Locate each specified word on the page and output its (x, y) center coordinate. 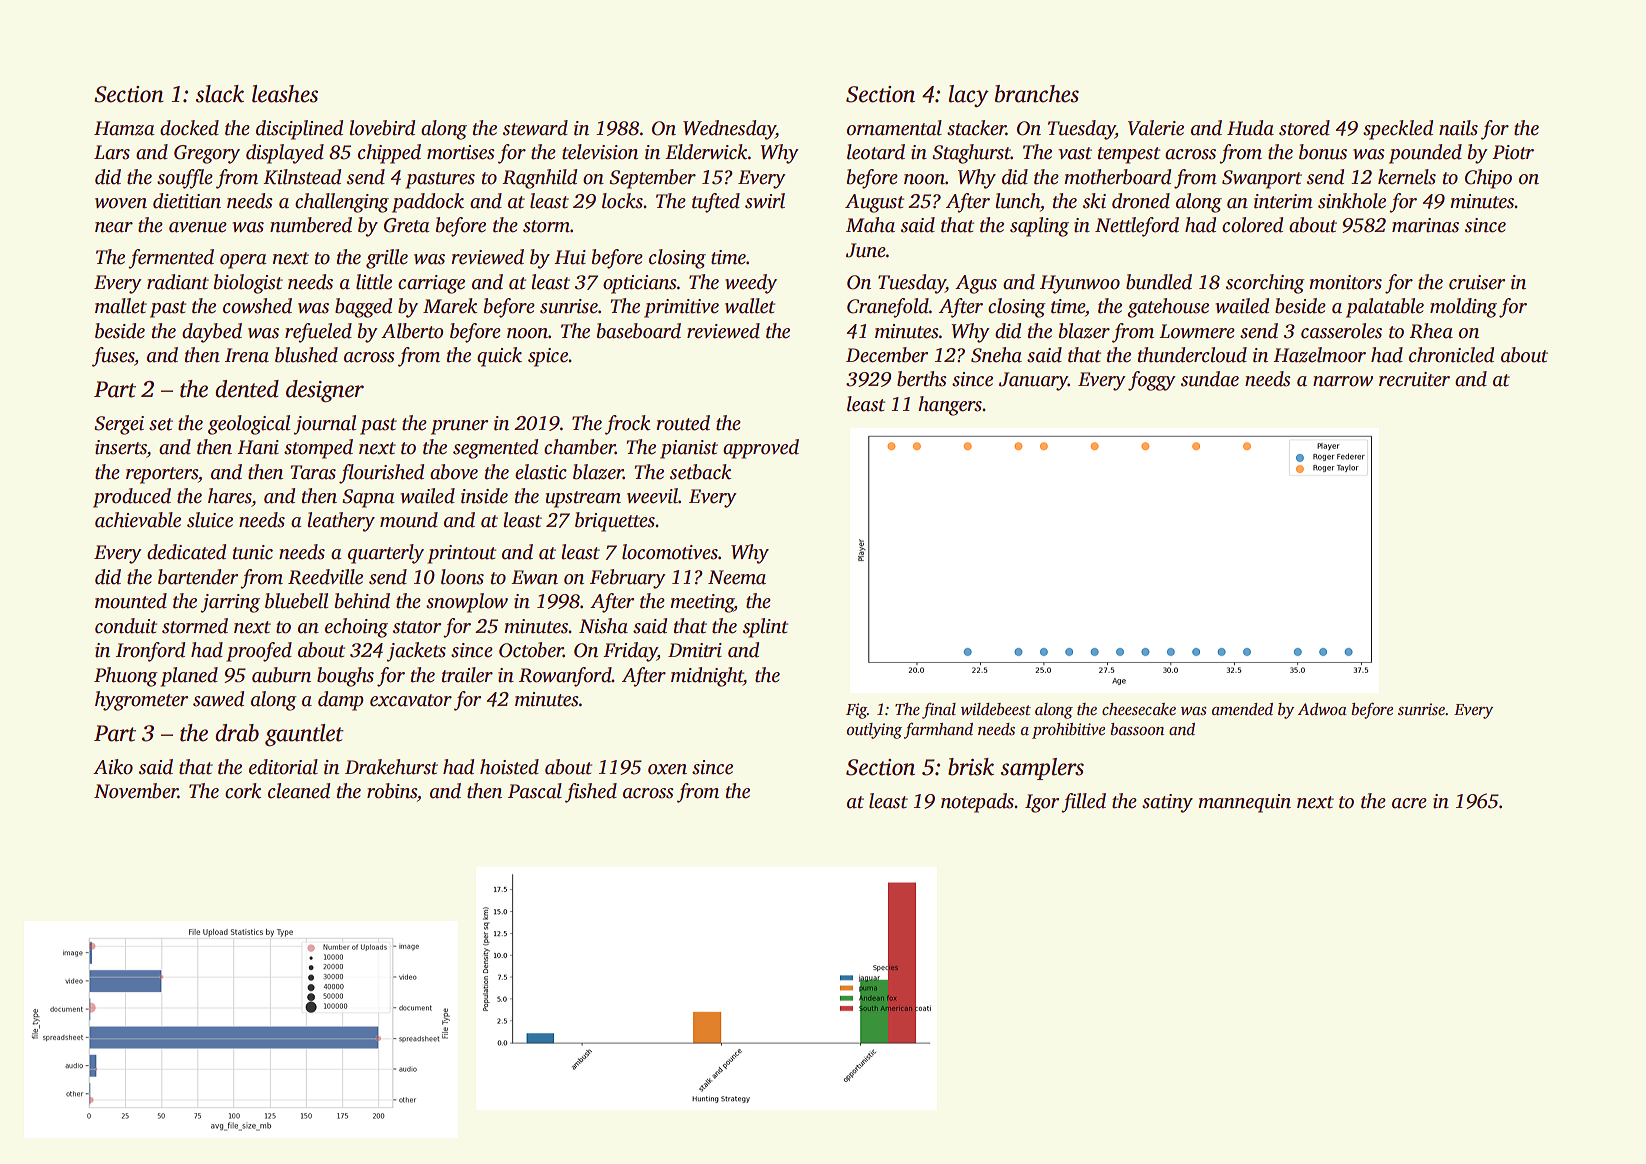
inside (484, 496)
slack (220, 94)
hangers (950, 406)
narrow (1343, 381)
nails (1458, 128)
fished (591, 793)
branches (1037, 94)
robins (392, 791)
